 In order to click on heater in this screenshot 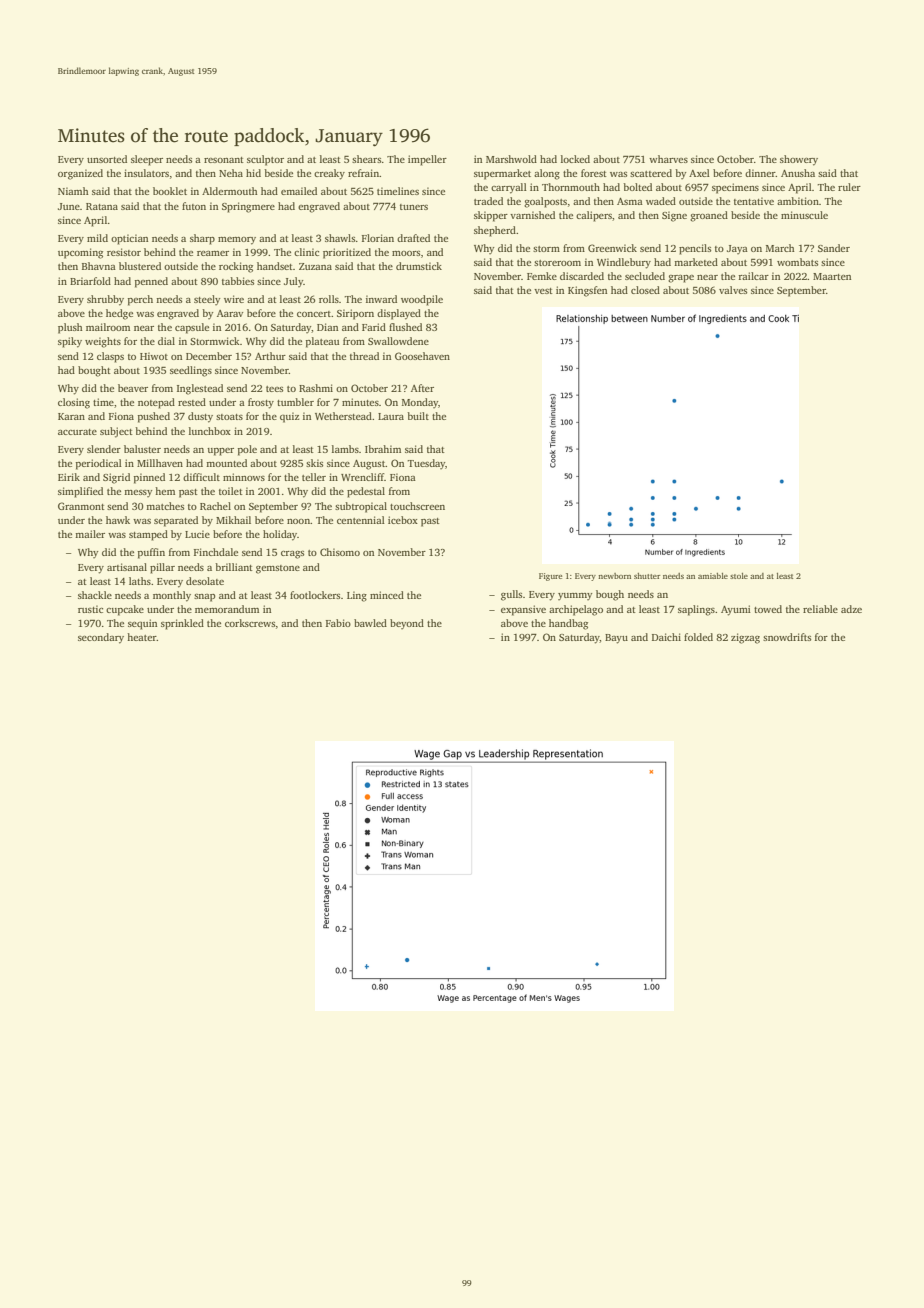, I will do `click(142, 637)`.
